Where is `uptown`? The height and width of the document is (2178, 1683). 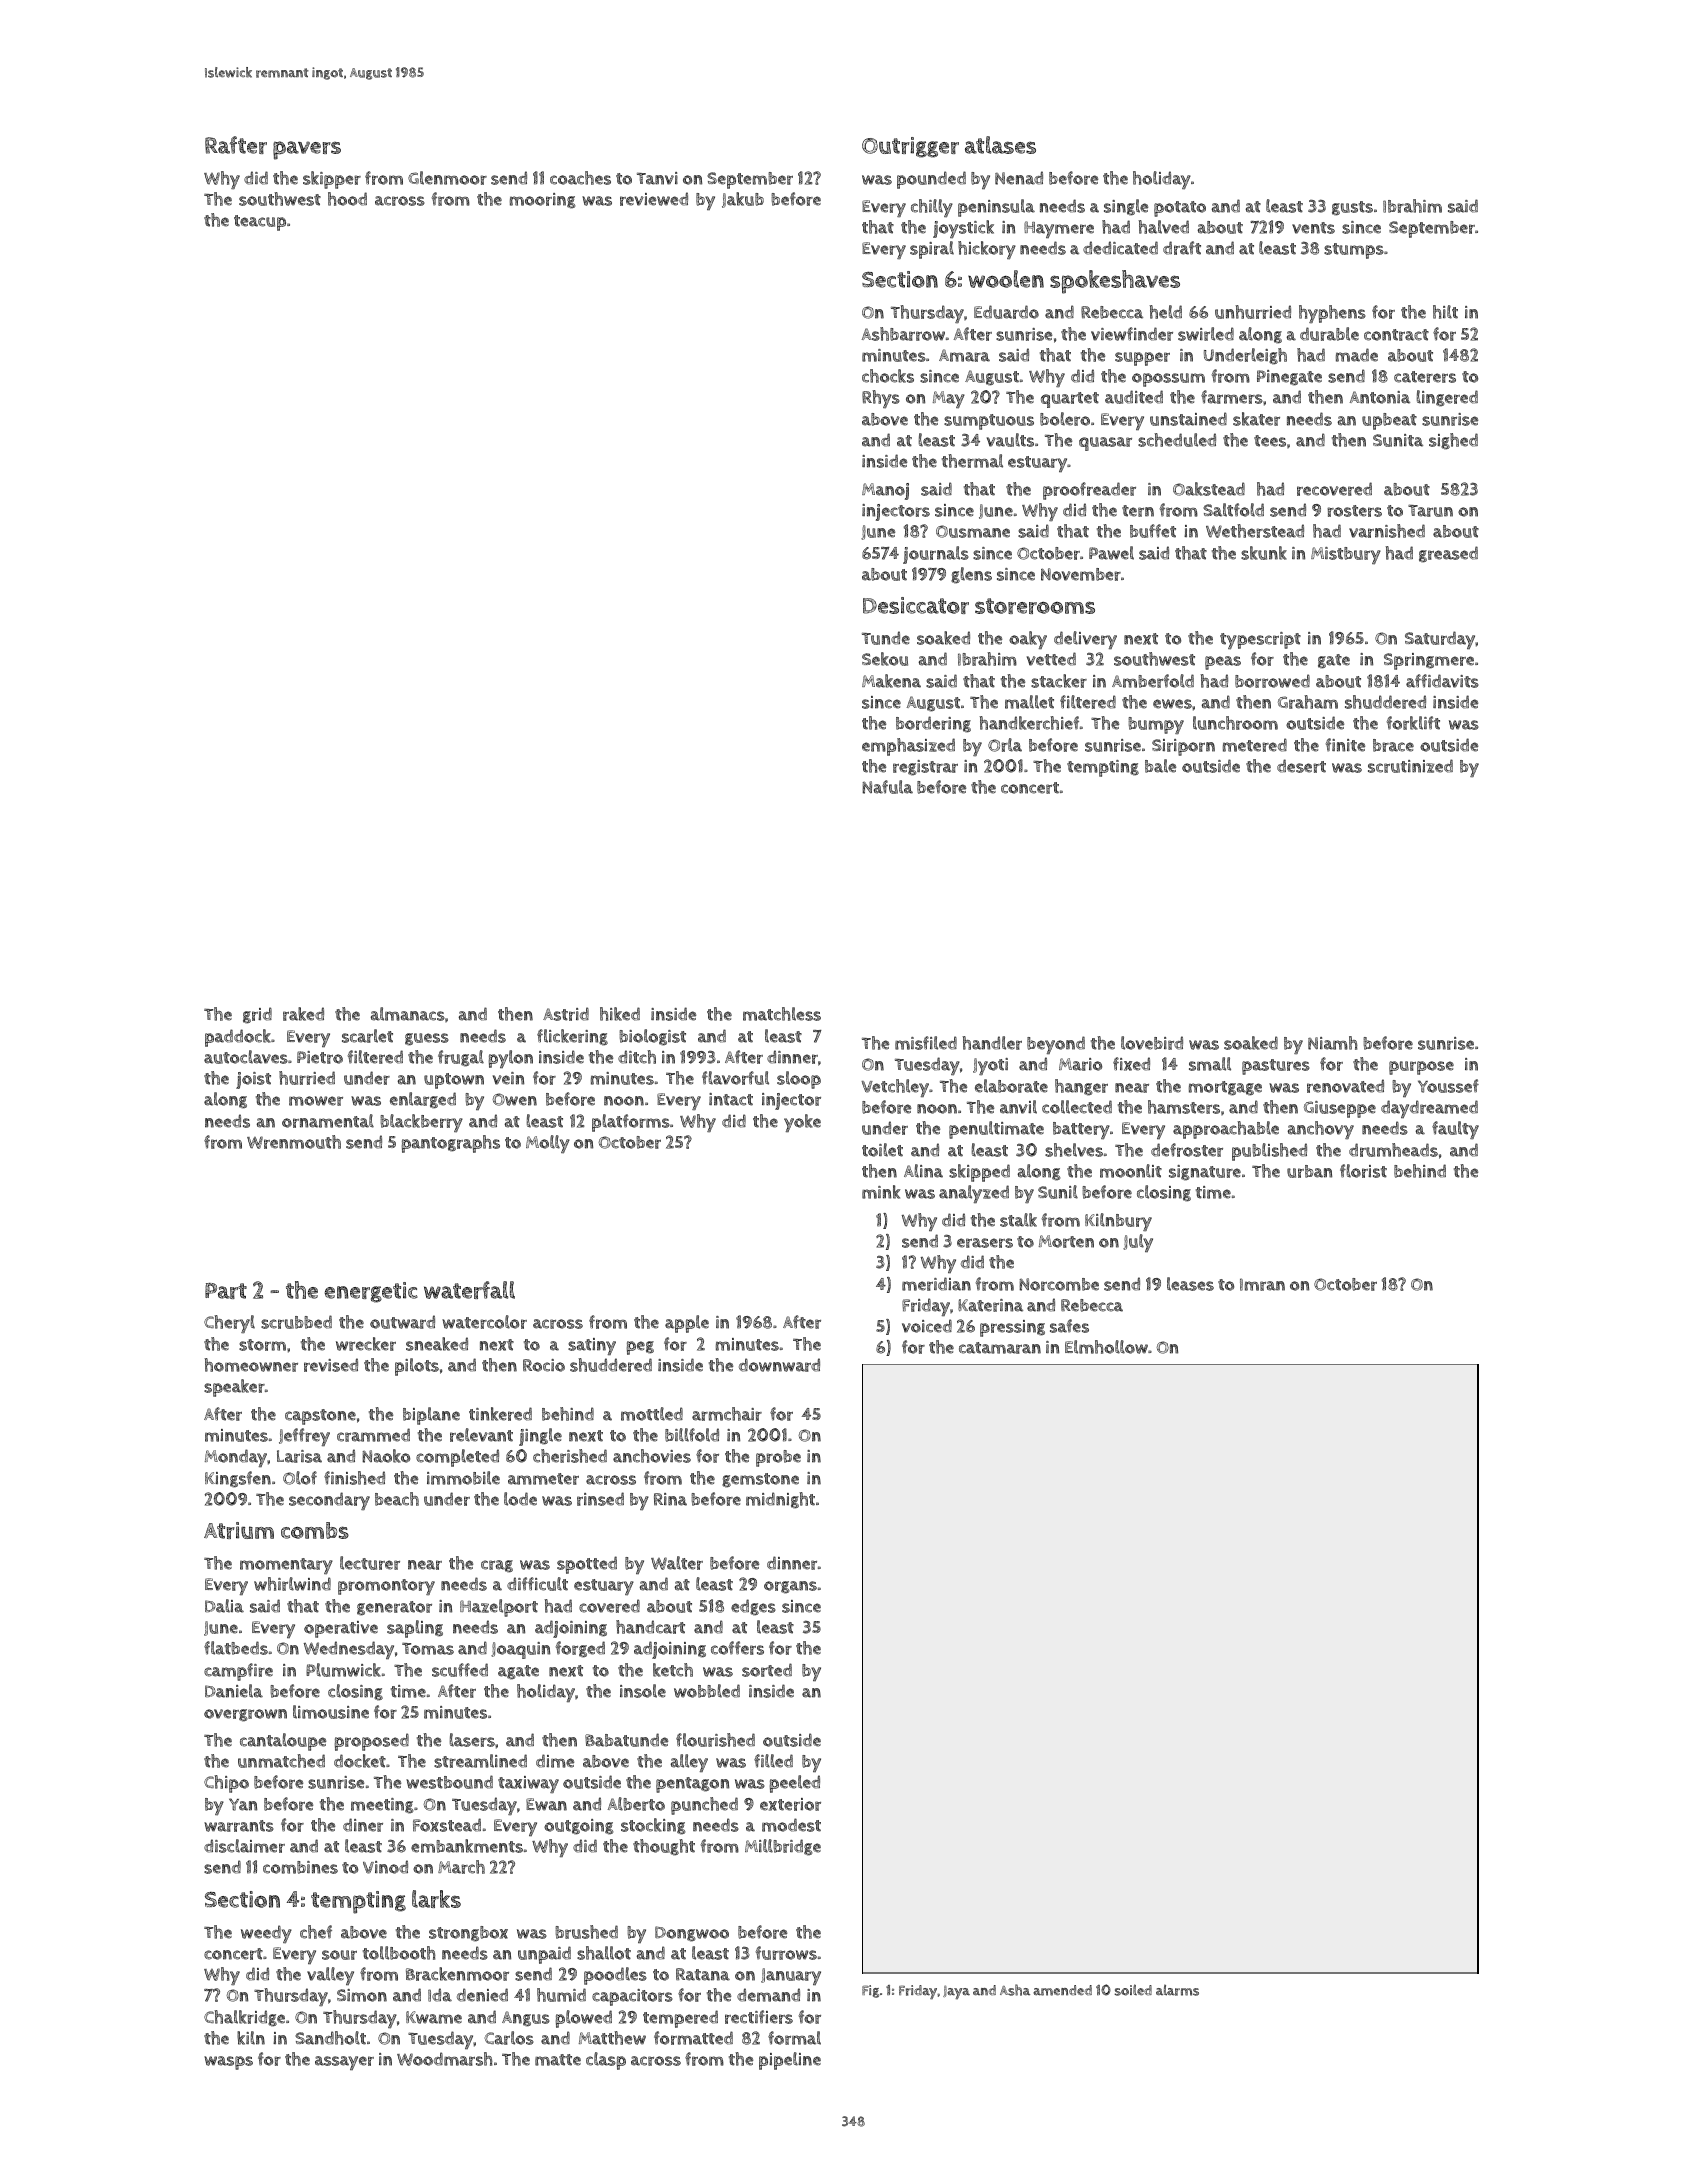
uptown is located at coordinates (454, 1081).
